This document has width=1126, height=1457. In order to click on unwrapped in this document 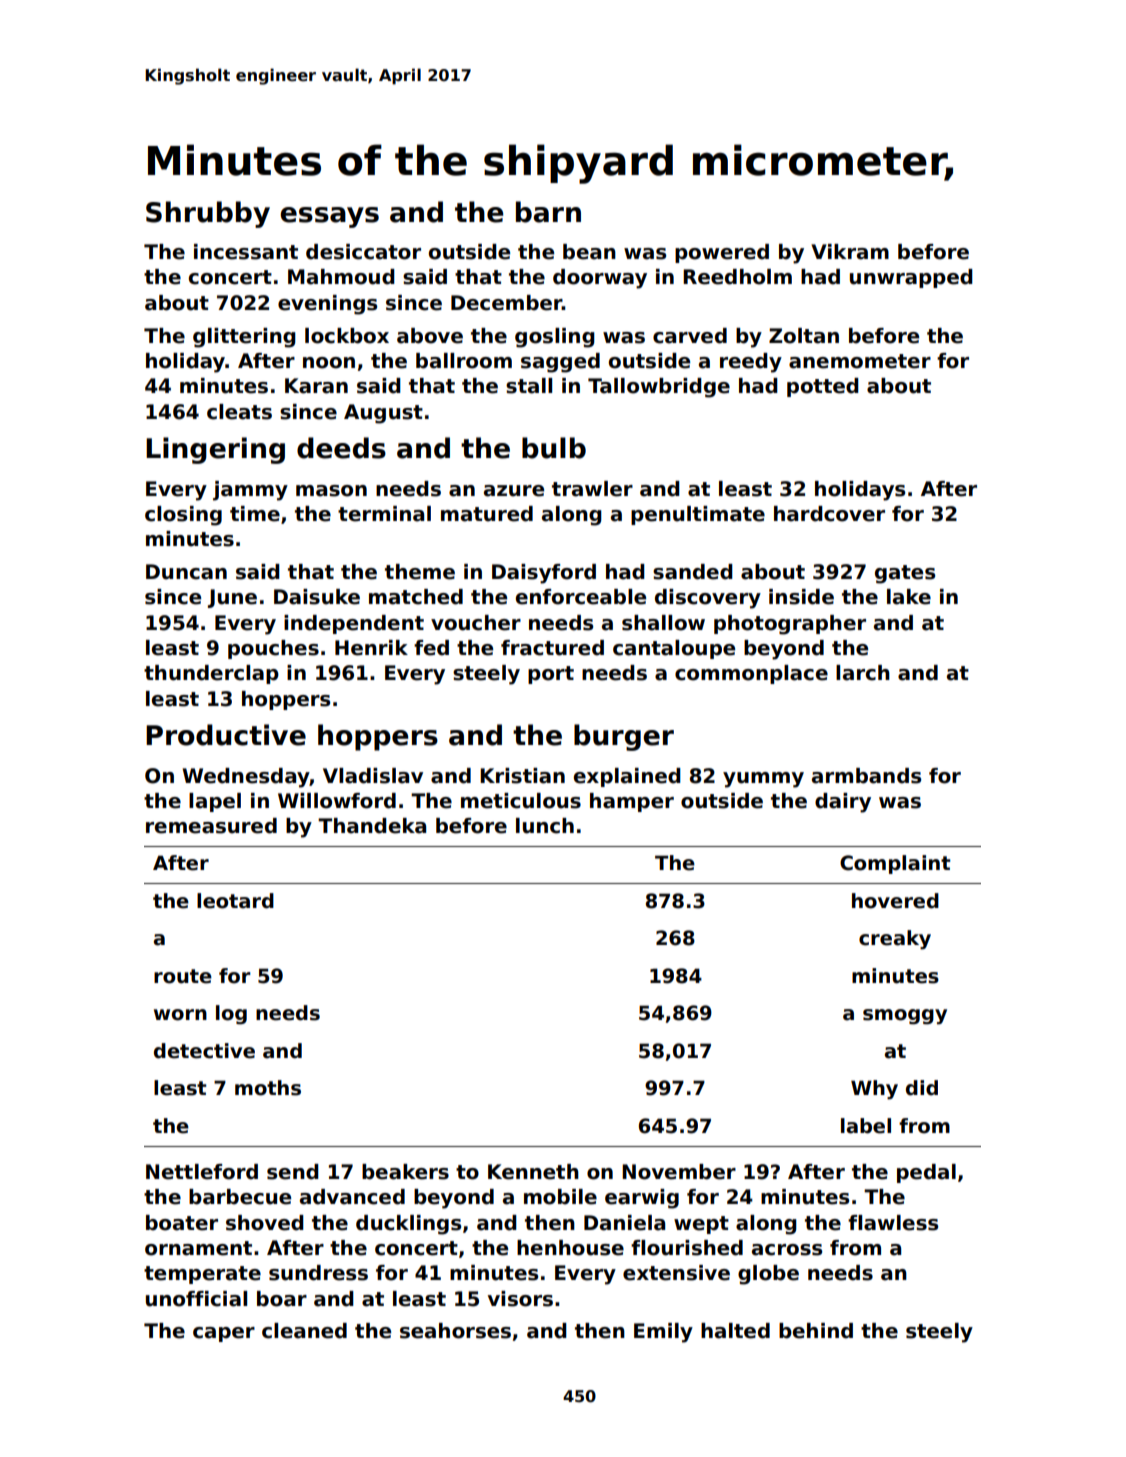, I will do `click(911, 278)`.
